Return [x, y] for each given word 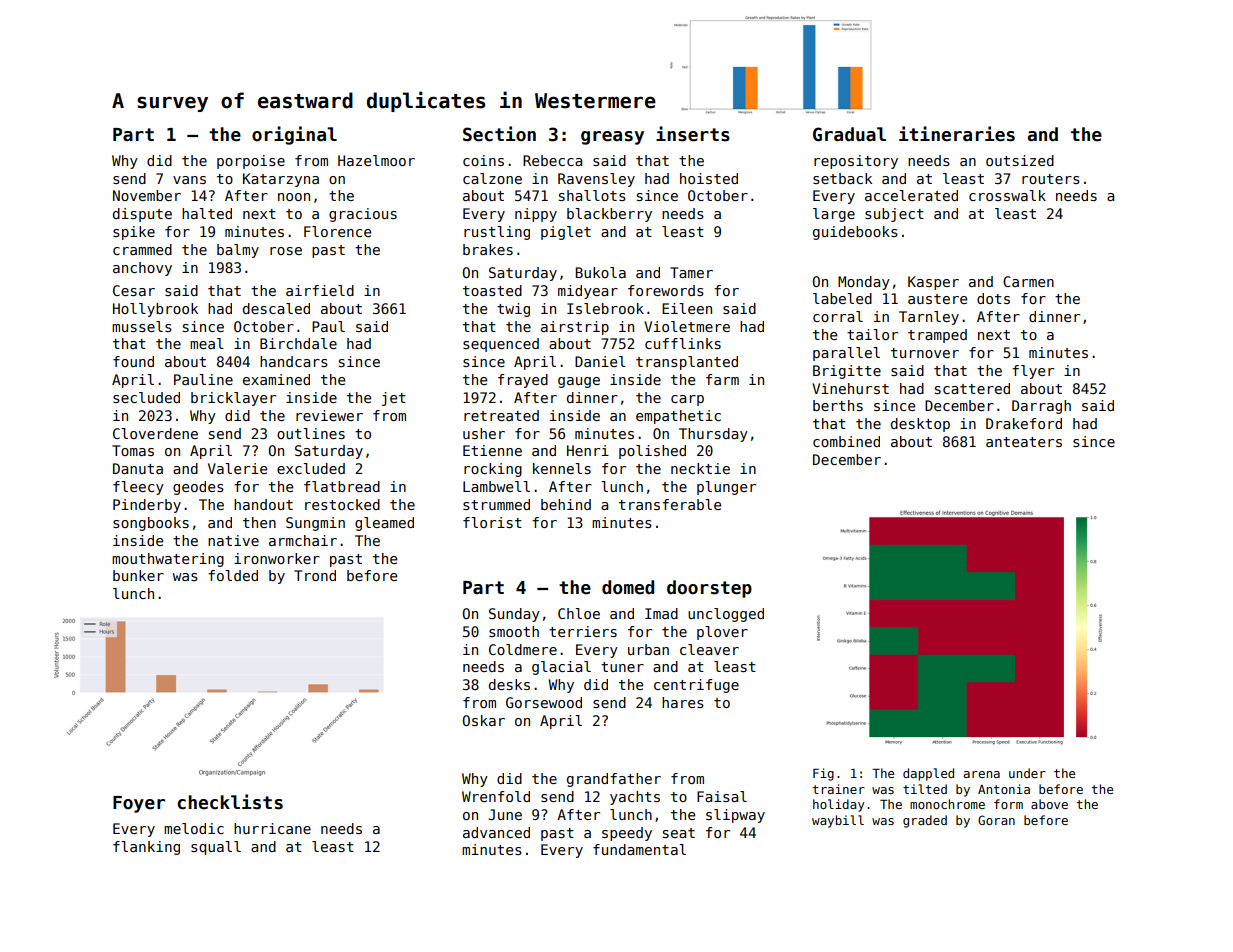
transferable [670, 504]
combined [846, 441]
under [1027, 773]
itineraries [957, 134]
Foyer [139, 804]
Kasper [933, 283]
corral [838, 316]
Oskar [484, 720]
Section [499, 134]
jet [394, 399]
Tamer [691, 272]
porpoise [251, 162]
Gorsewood [544, 702]
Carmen [1028, 281]
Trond [315, 575]
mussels [142, 326]
